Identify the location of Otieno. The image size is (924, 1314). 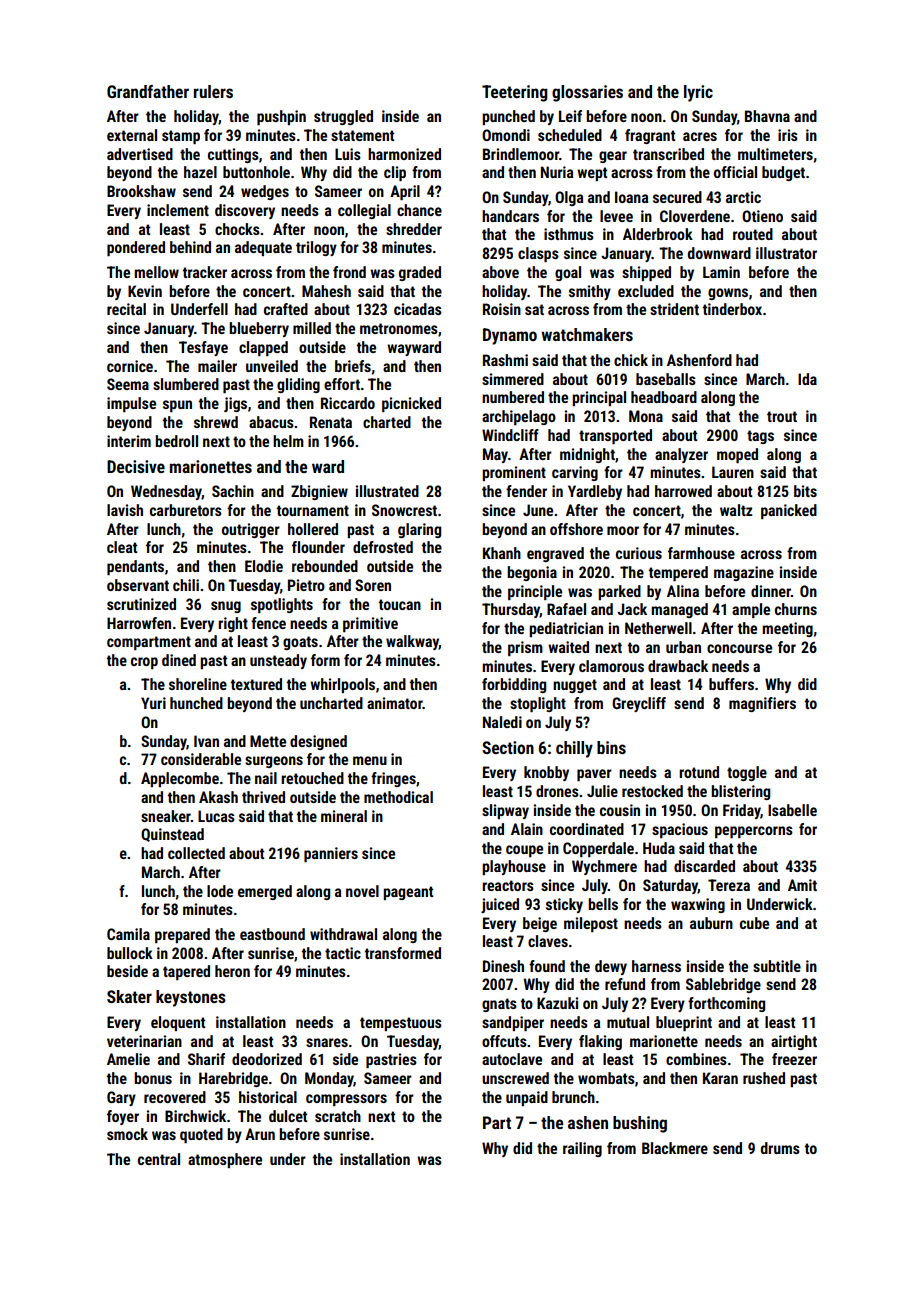
(762, 216).
